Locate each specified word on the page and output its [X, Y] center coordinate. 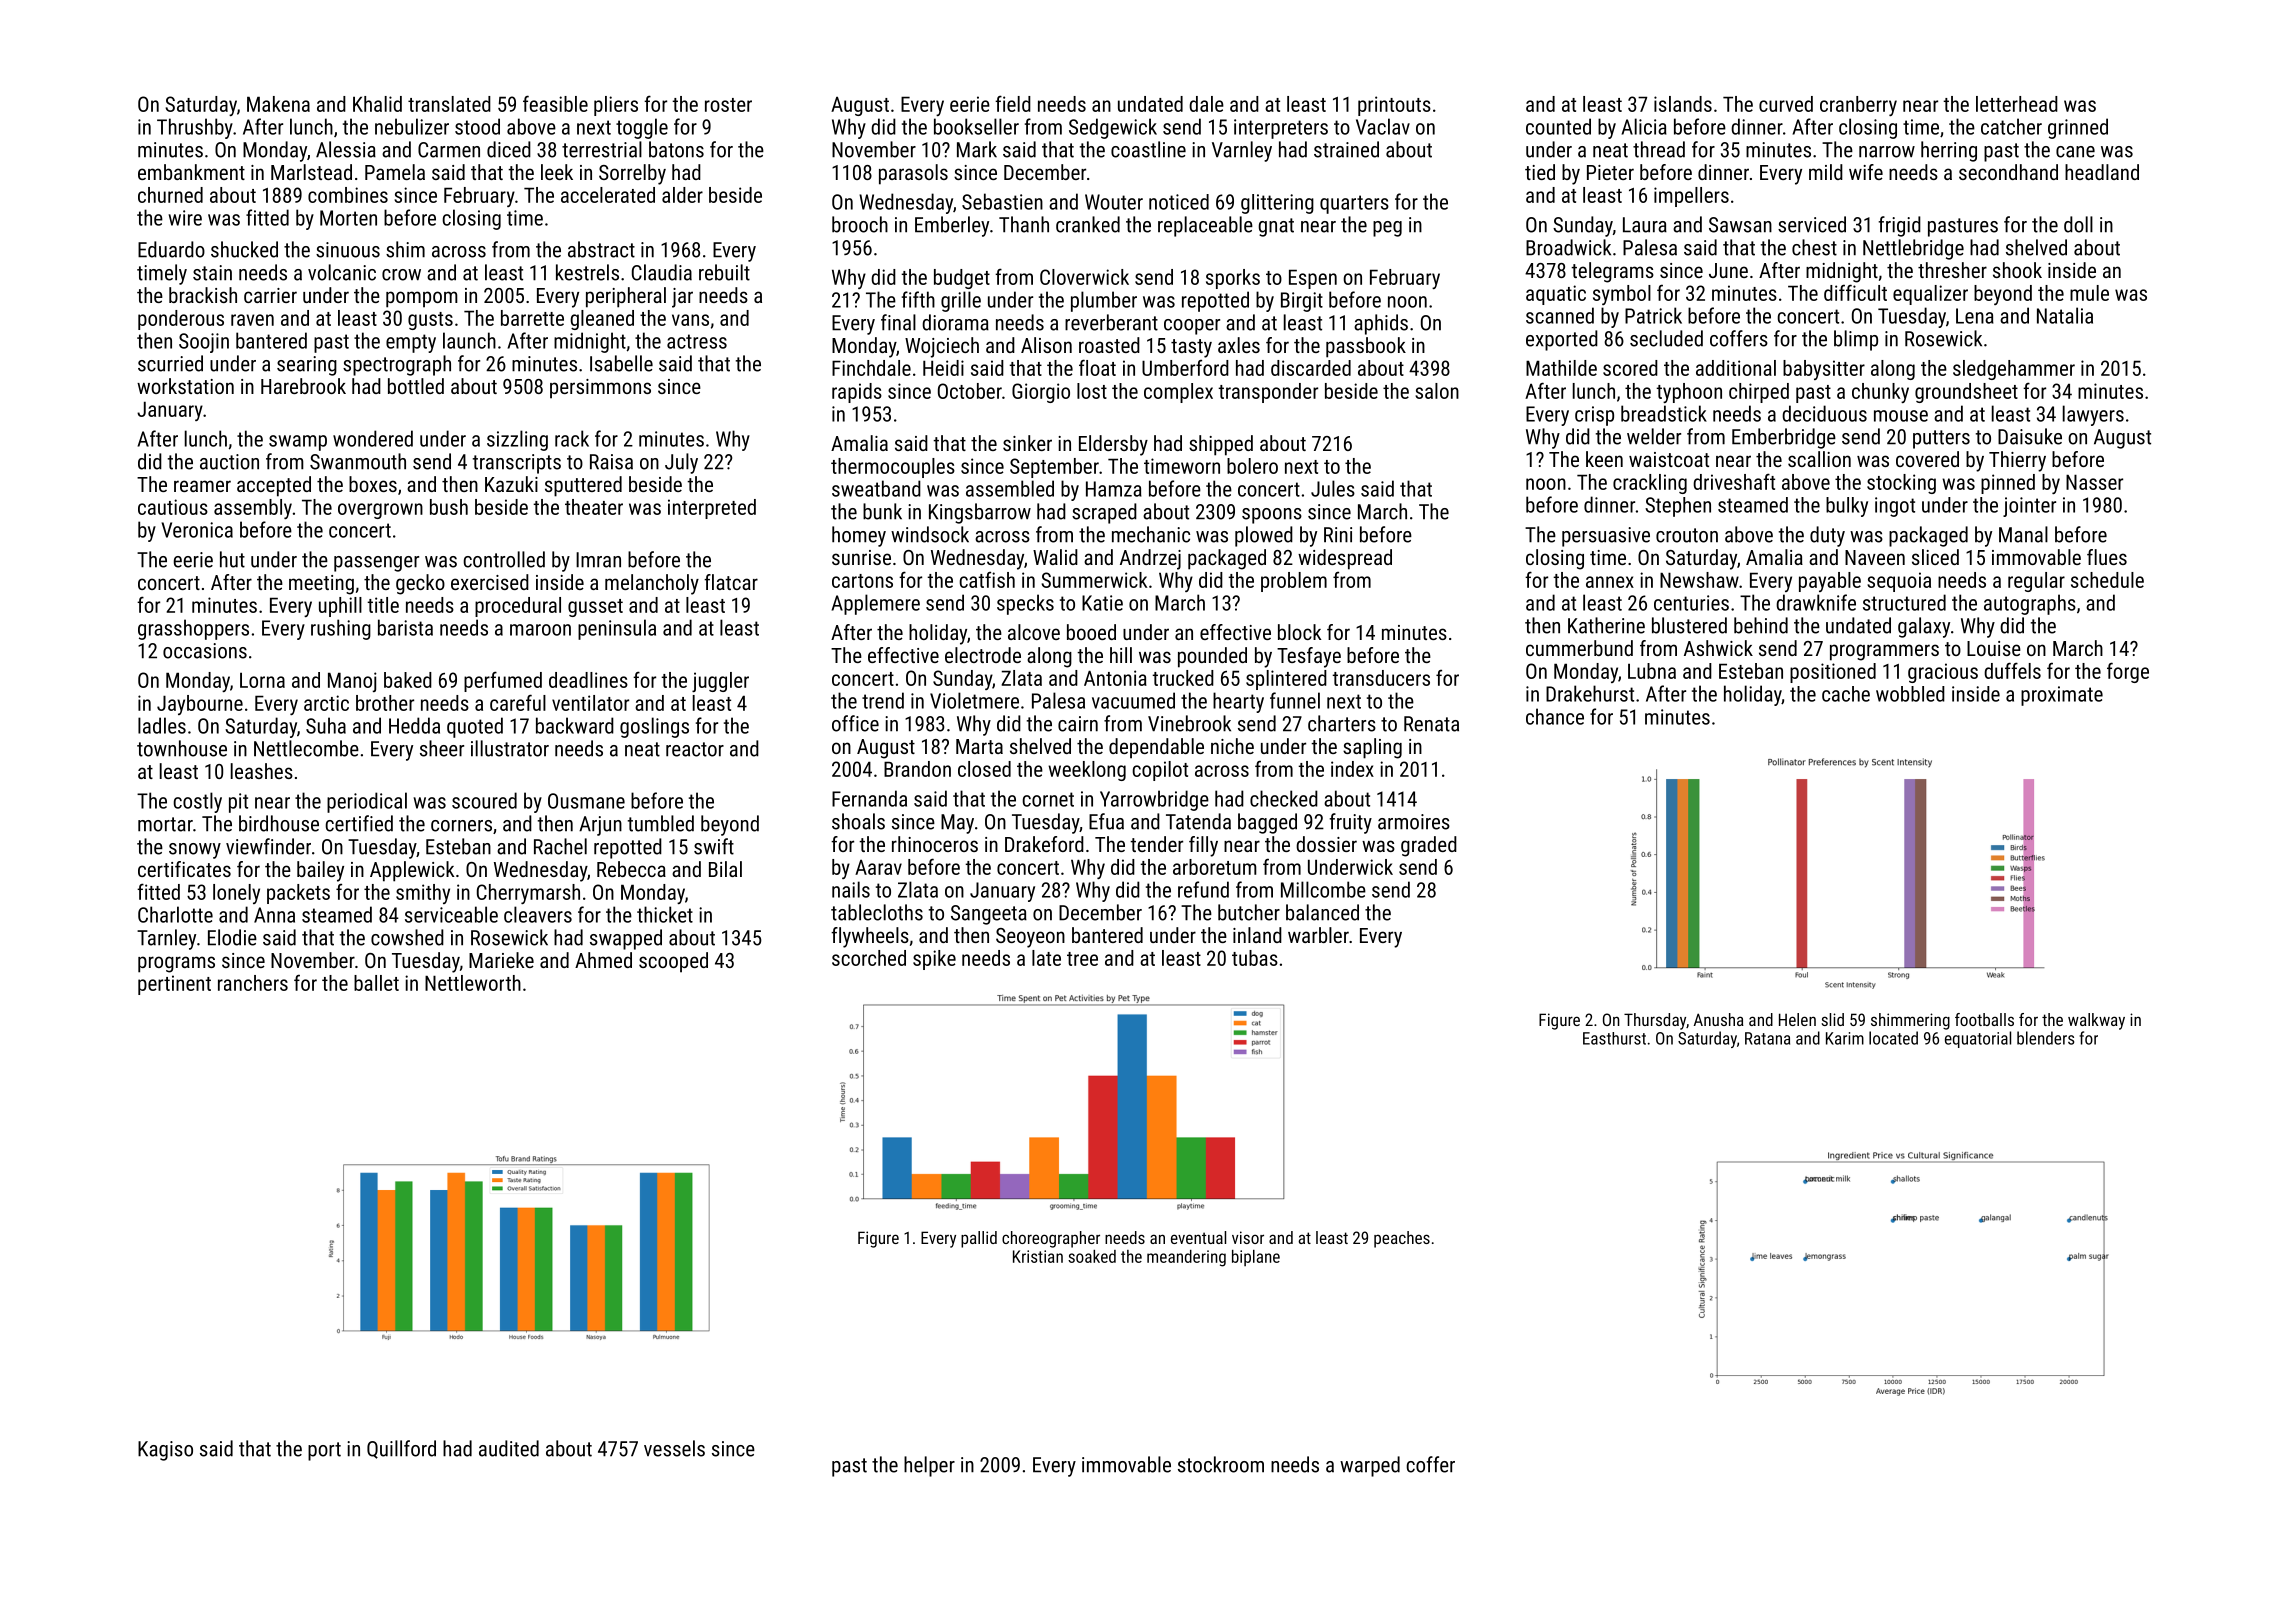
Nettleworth [473, 983]
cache [1846, 694]
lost [1092, 391]
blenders [2045, 1038]
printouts [1394, 106]
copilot [1160, 771]
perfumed [503, 681]
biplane [1256, 1258]
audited [509, 1448]
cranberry [1858, 106]
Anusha [1719, 1019]
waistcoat [1669, 459]
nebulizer [412, 126]
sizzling [517, 440]
